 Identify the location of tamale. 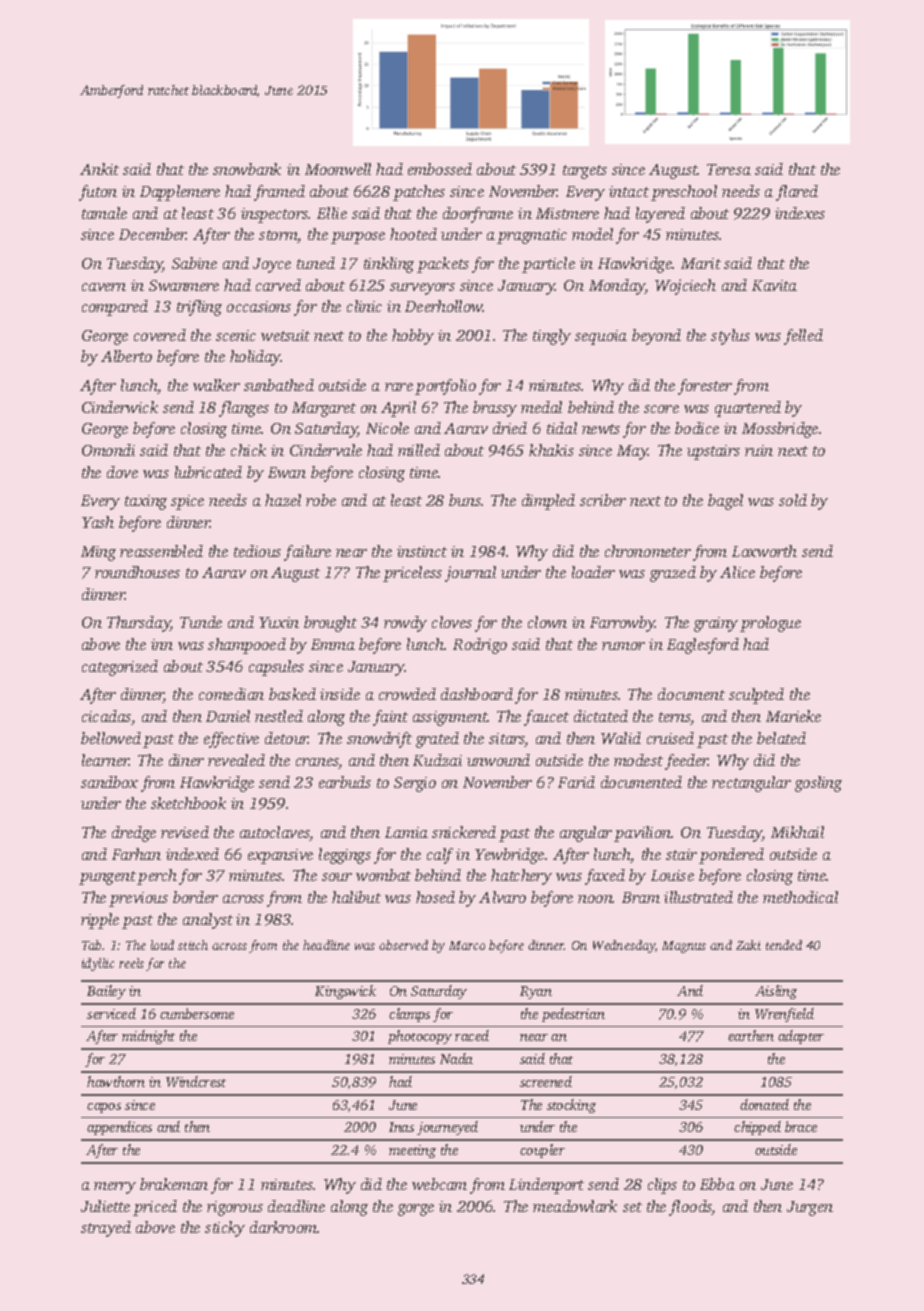
(104, 213).
